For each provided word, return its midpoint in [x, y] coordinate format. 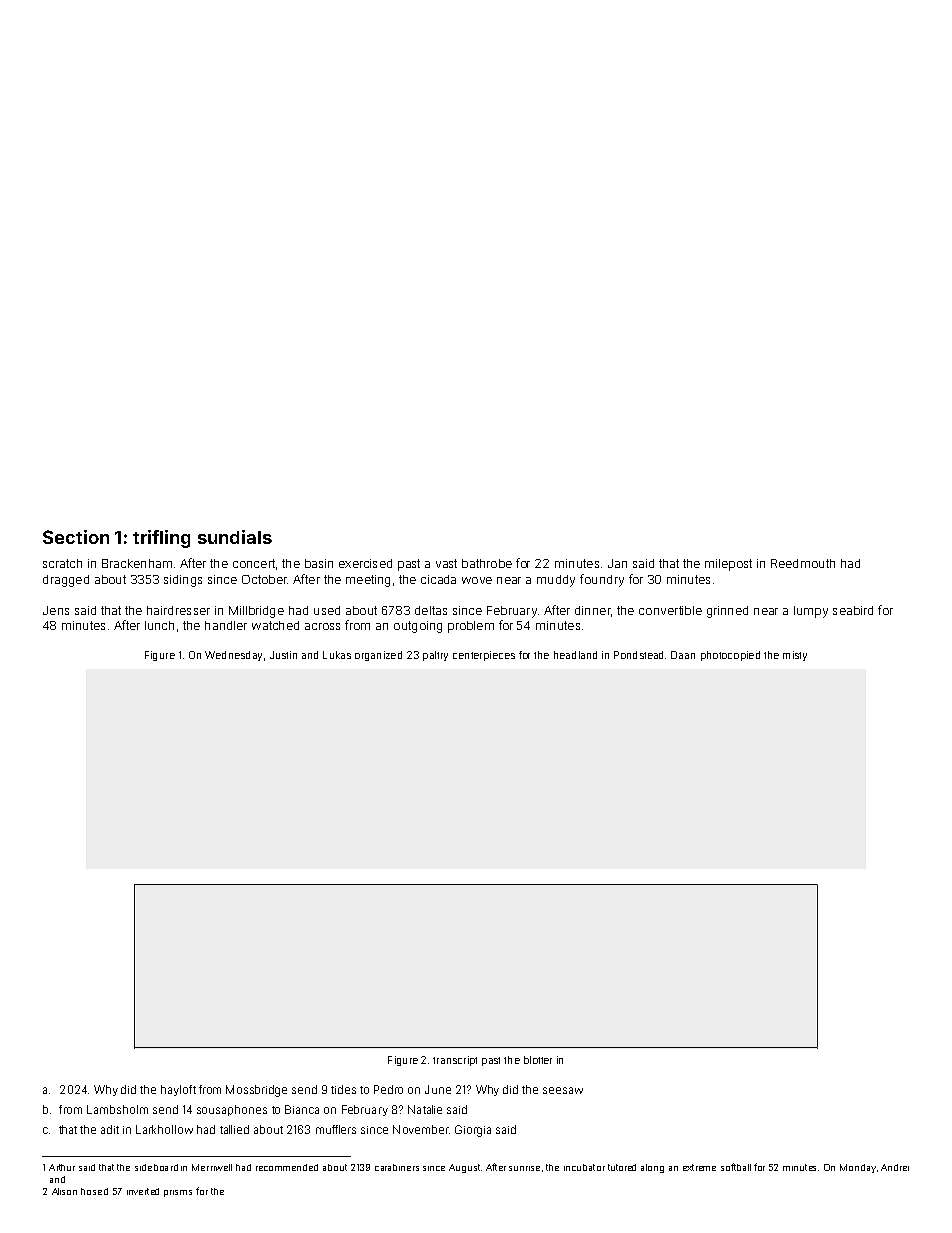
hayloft [178, 1090]
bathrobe [487, 563]
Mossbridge [256, 1091]
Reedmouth [803, 563]
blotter [538, 1060]
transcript [455, 1061]
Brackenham [137, 563]
